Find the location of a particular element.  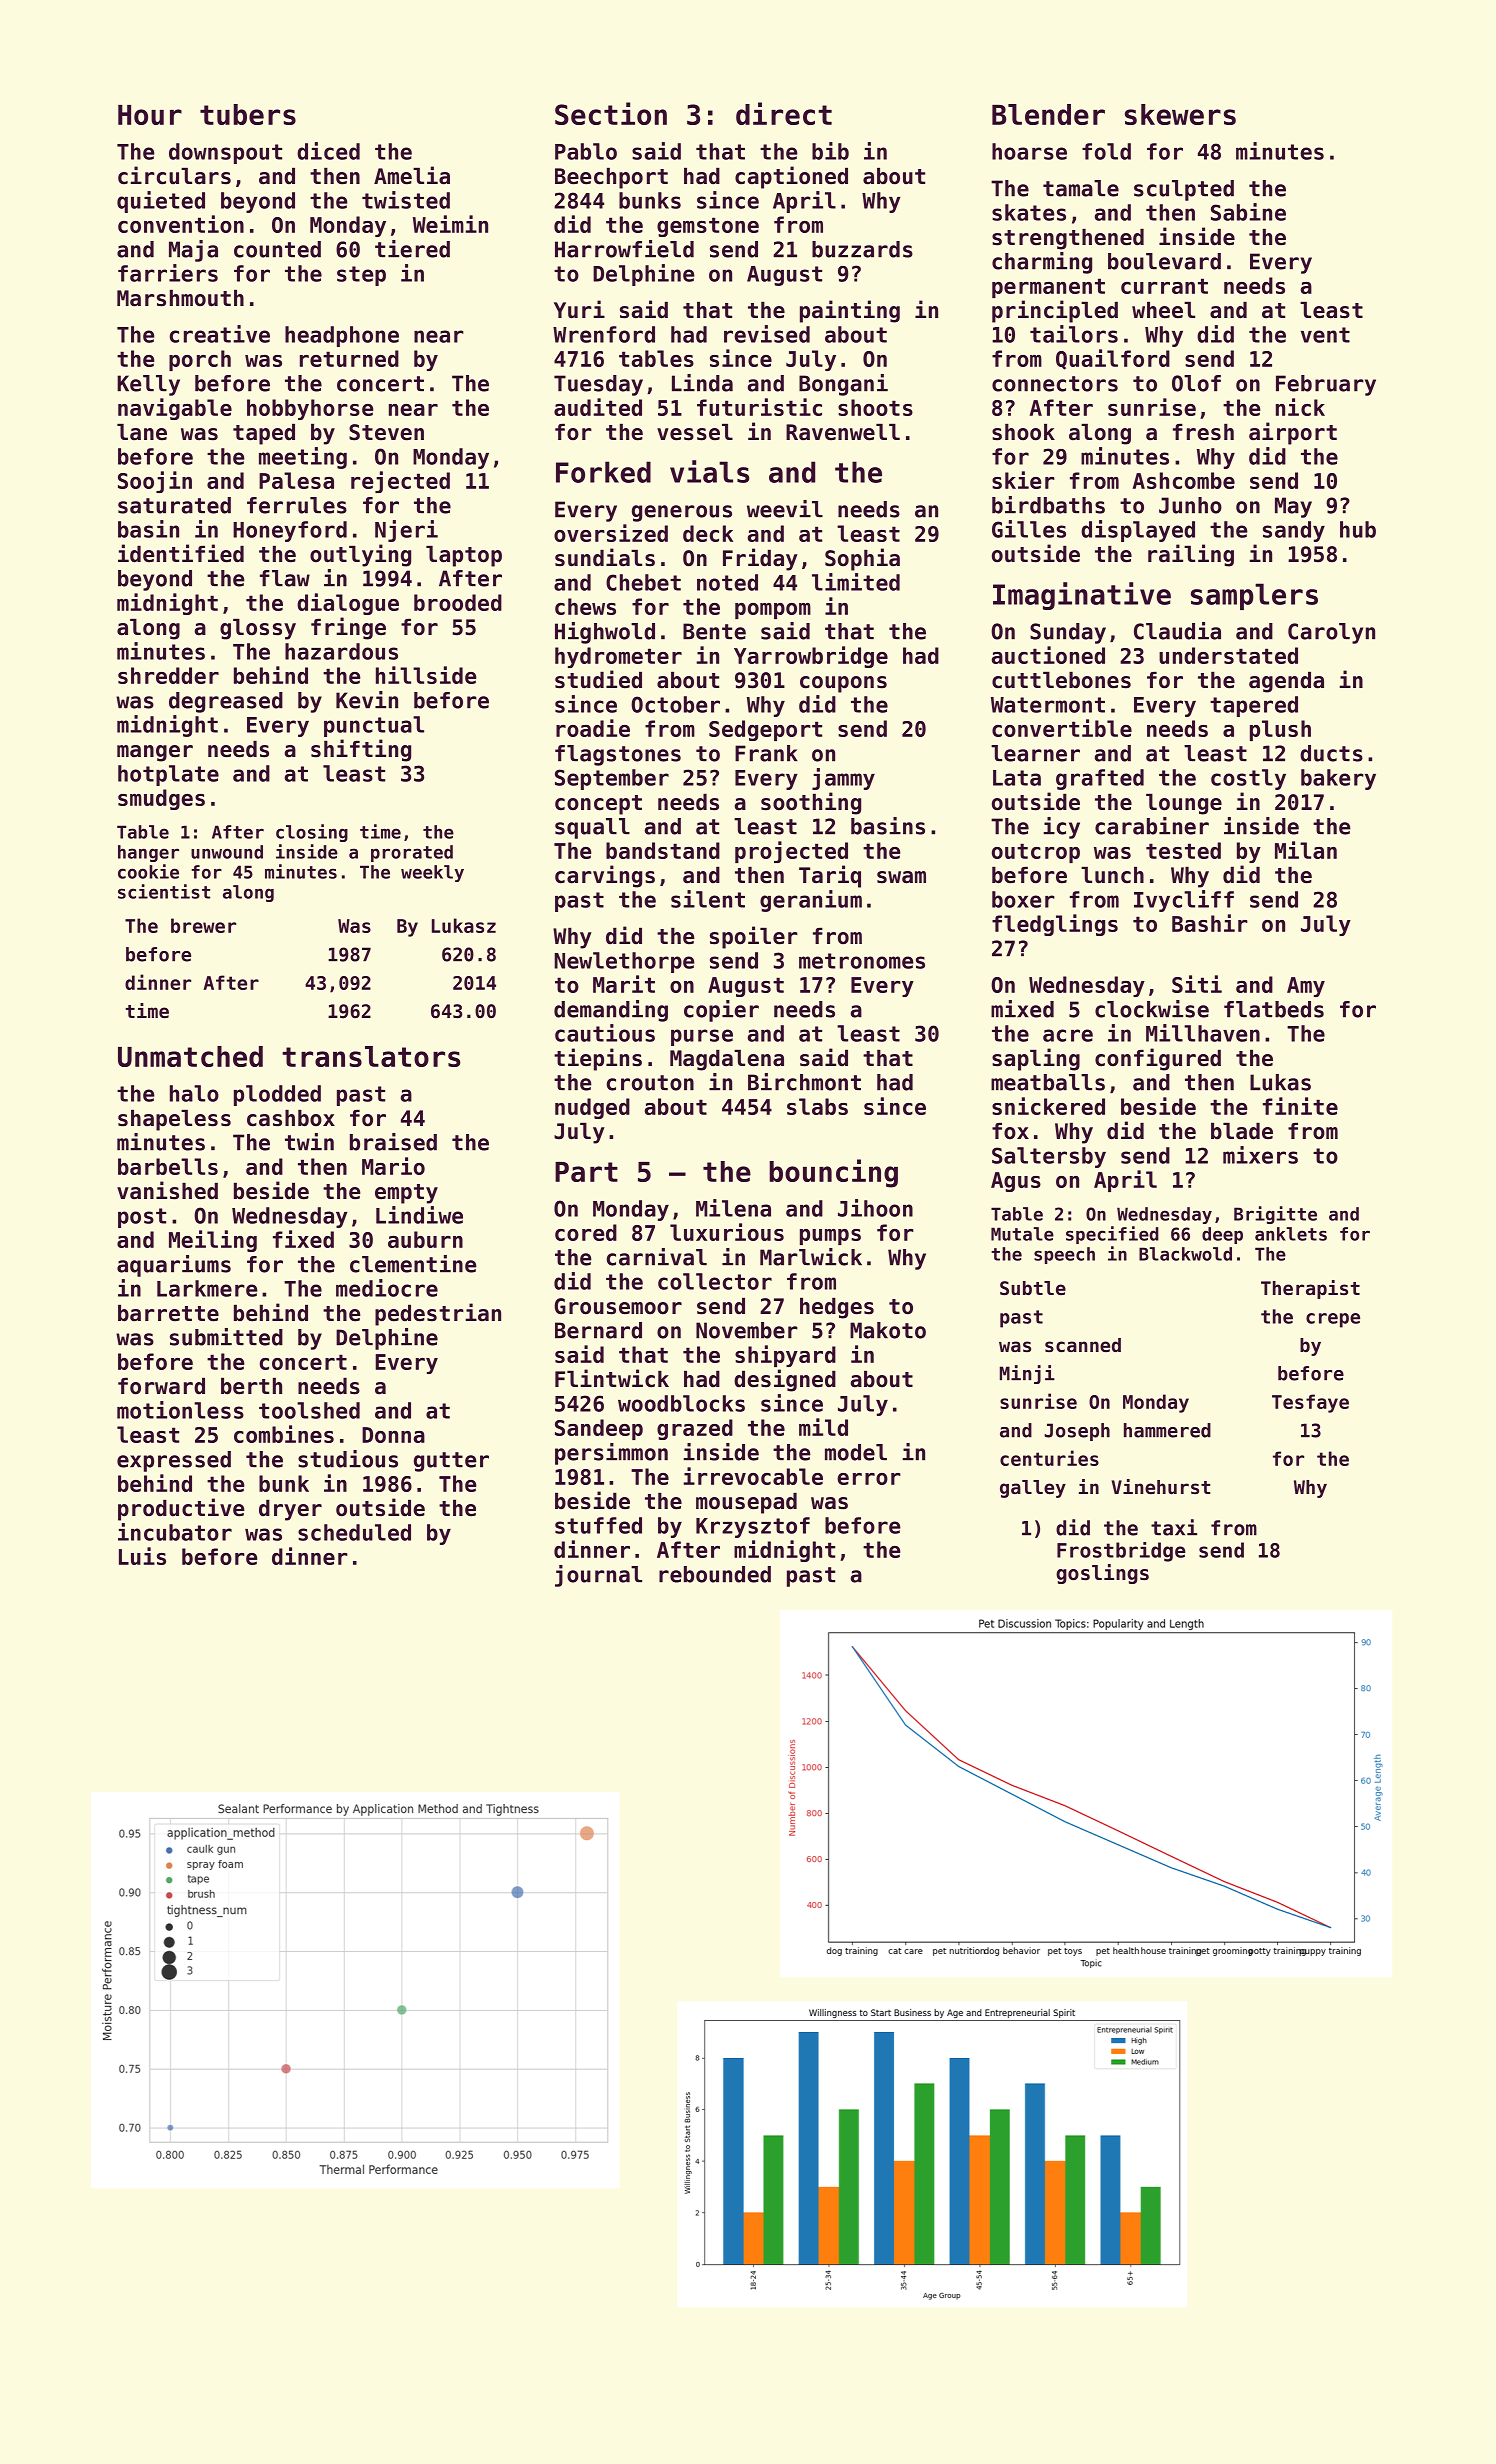

bib is located at coordinates (830, 151).
